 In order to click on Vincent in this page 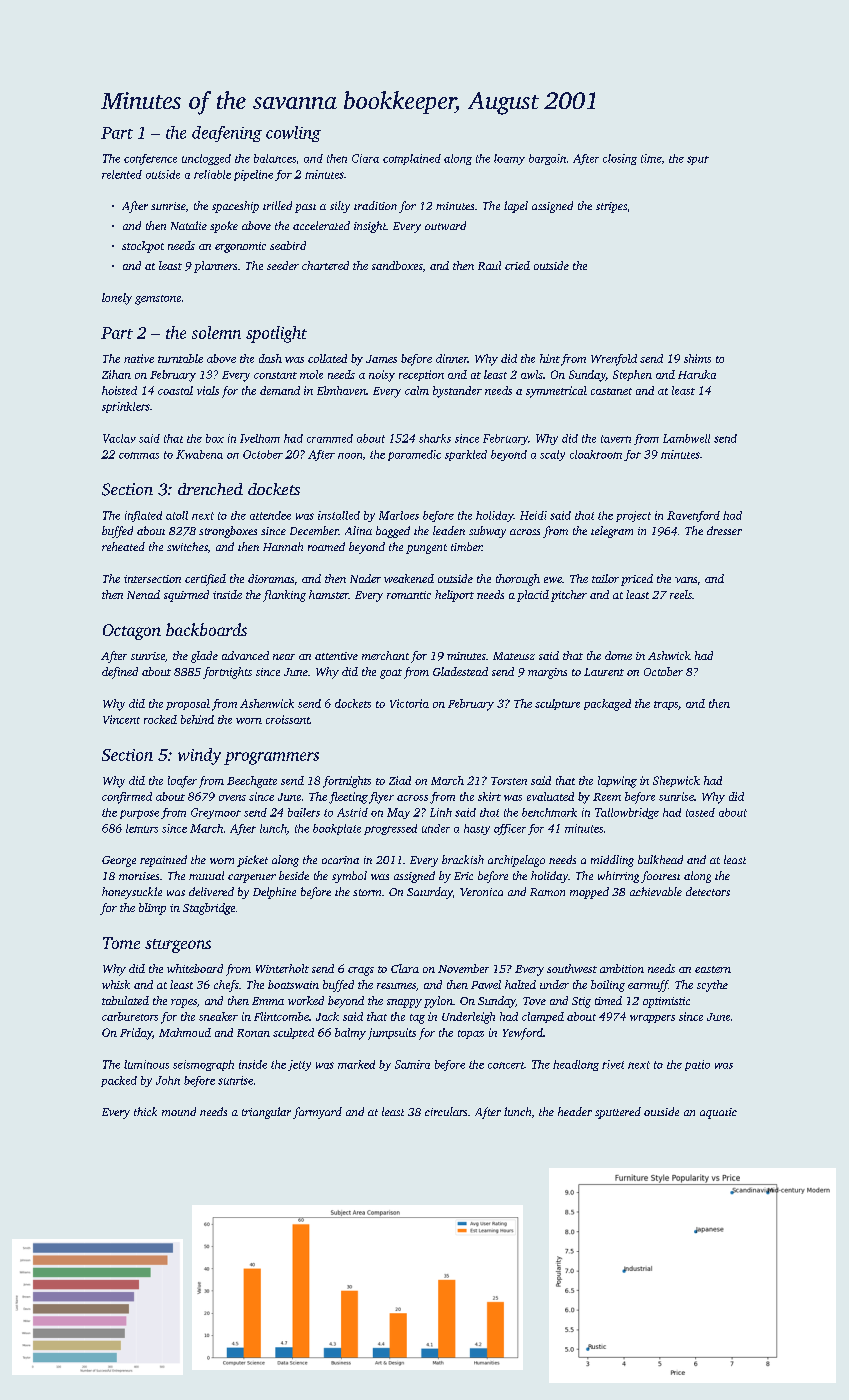, I will do `click(121, 719)`.
